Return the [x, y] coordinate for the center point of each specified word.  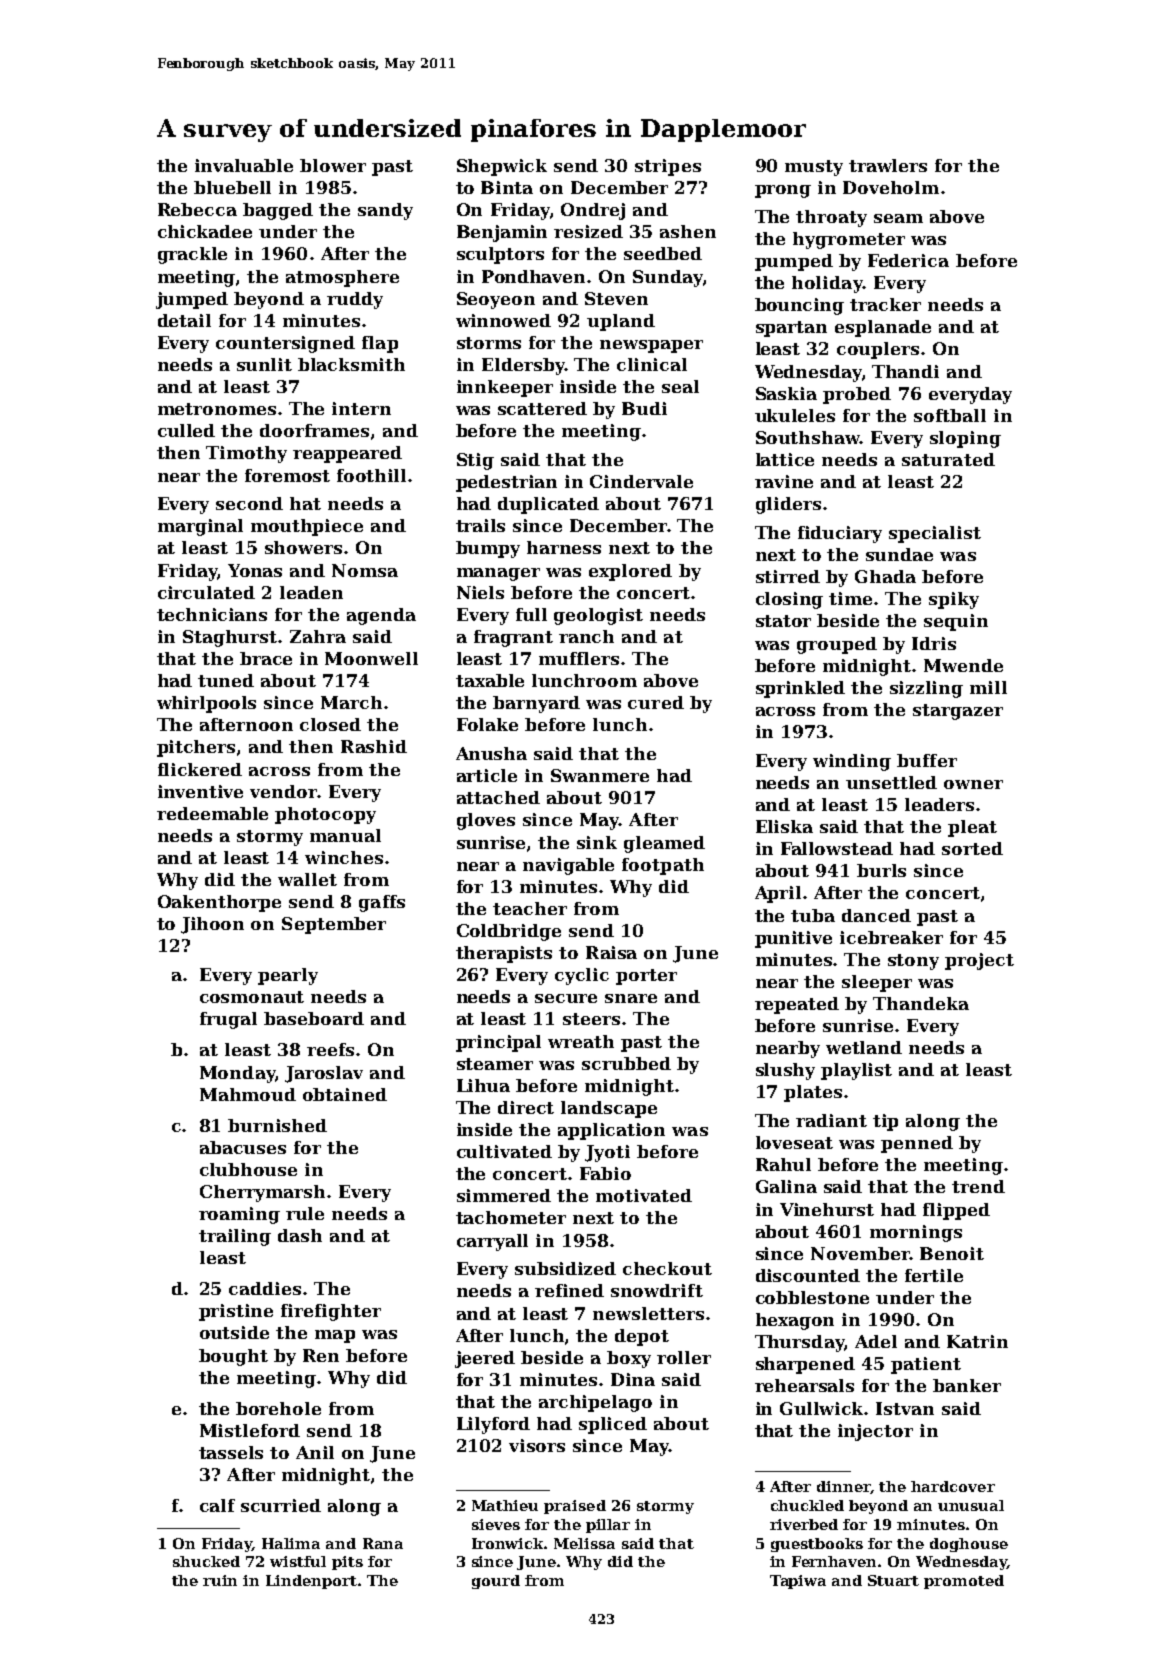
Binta [507, 187]
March [351, 702]
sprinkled [800, 689]
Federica [908, 260]
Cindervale [641, 481]
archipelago [595, 1403]
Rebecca [197, 209]
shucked [206, 1561]
